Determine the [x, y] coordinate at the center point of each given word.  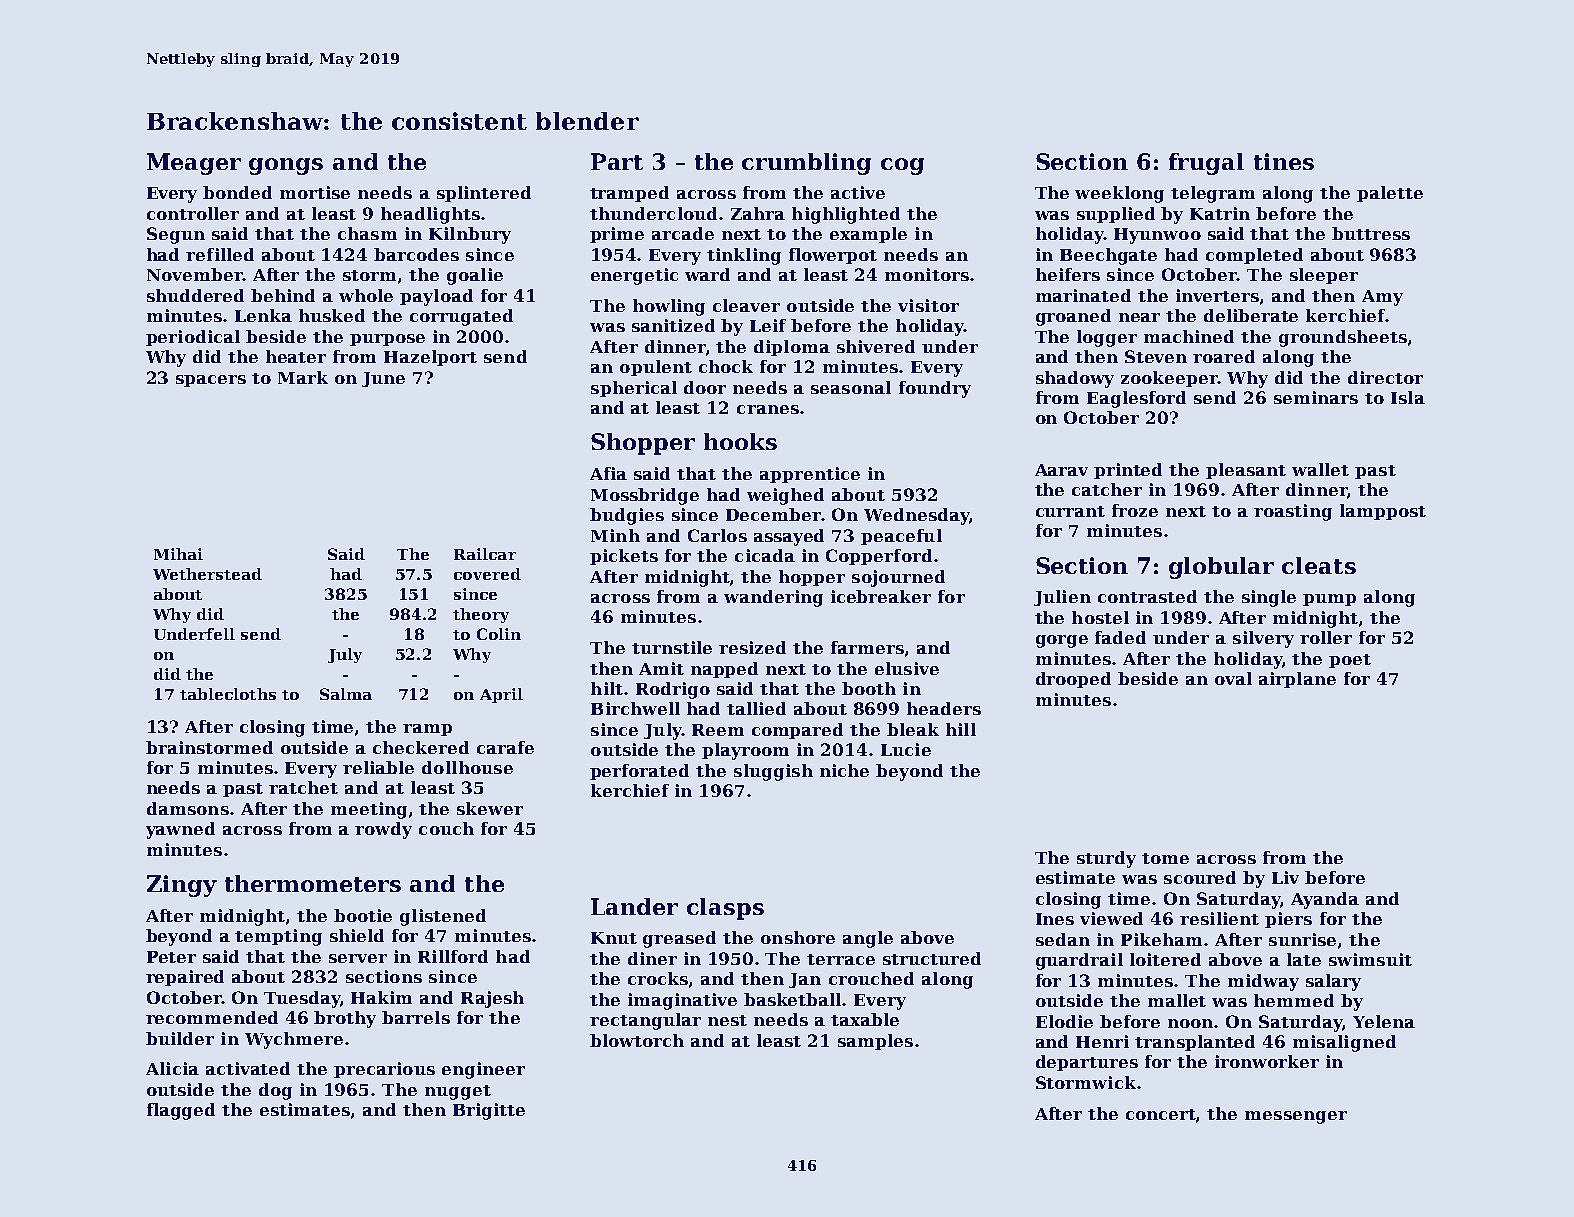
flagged [181, 1111]
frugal [1206, 164]
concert [1161, 1114]
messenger [1296, 1117]
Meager [194, 164]
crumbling [806, 164]
